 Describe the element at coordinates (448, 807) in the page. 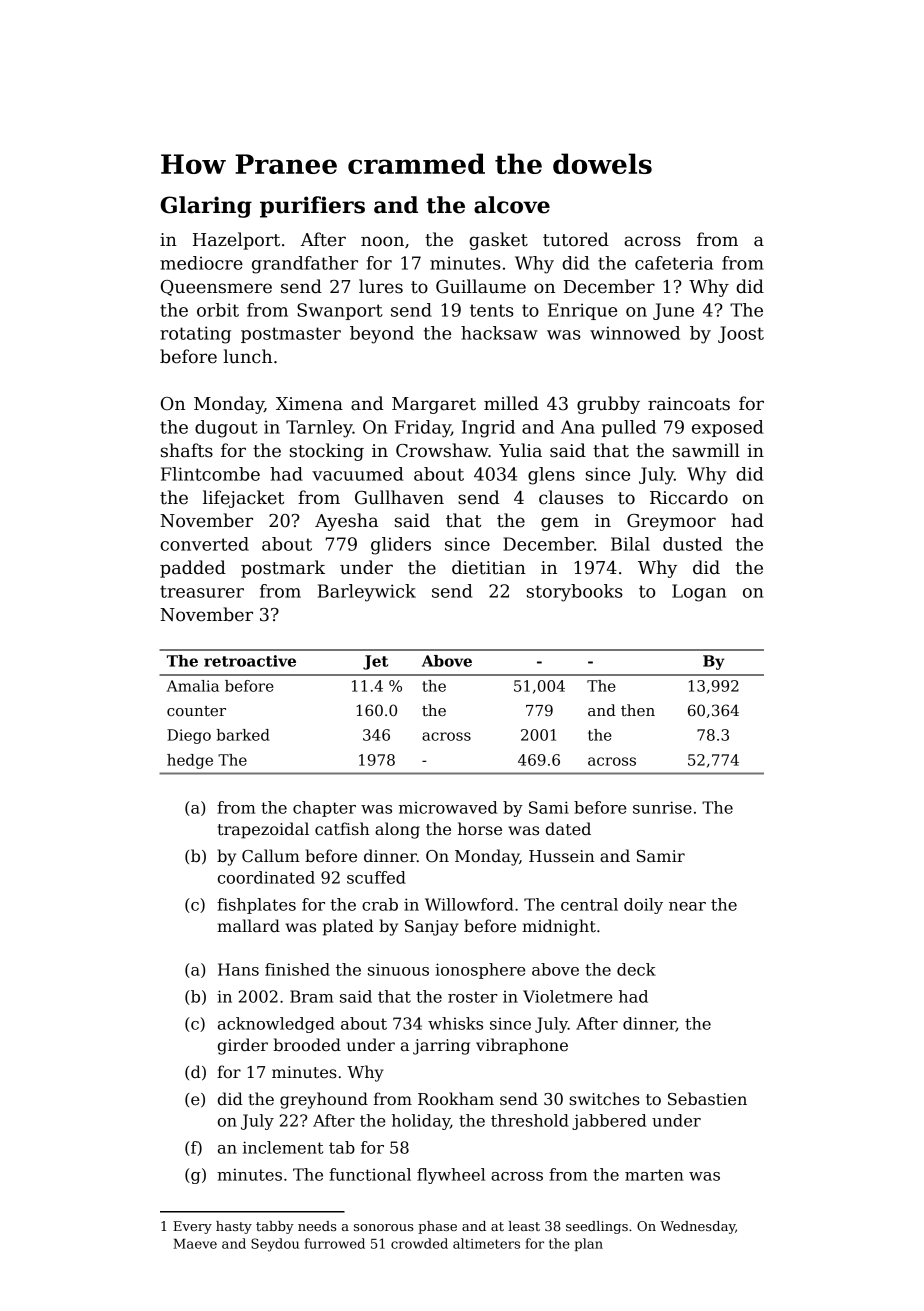

I see `microwaved` at that location.
